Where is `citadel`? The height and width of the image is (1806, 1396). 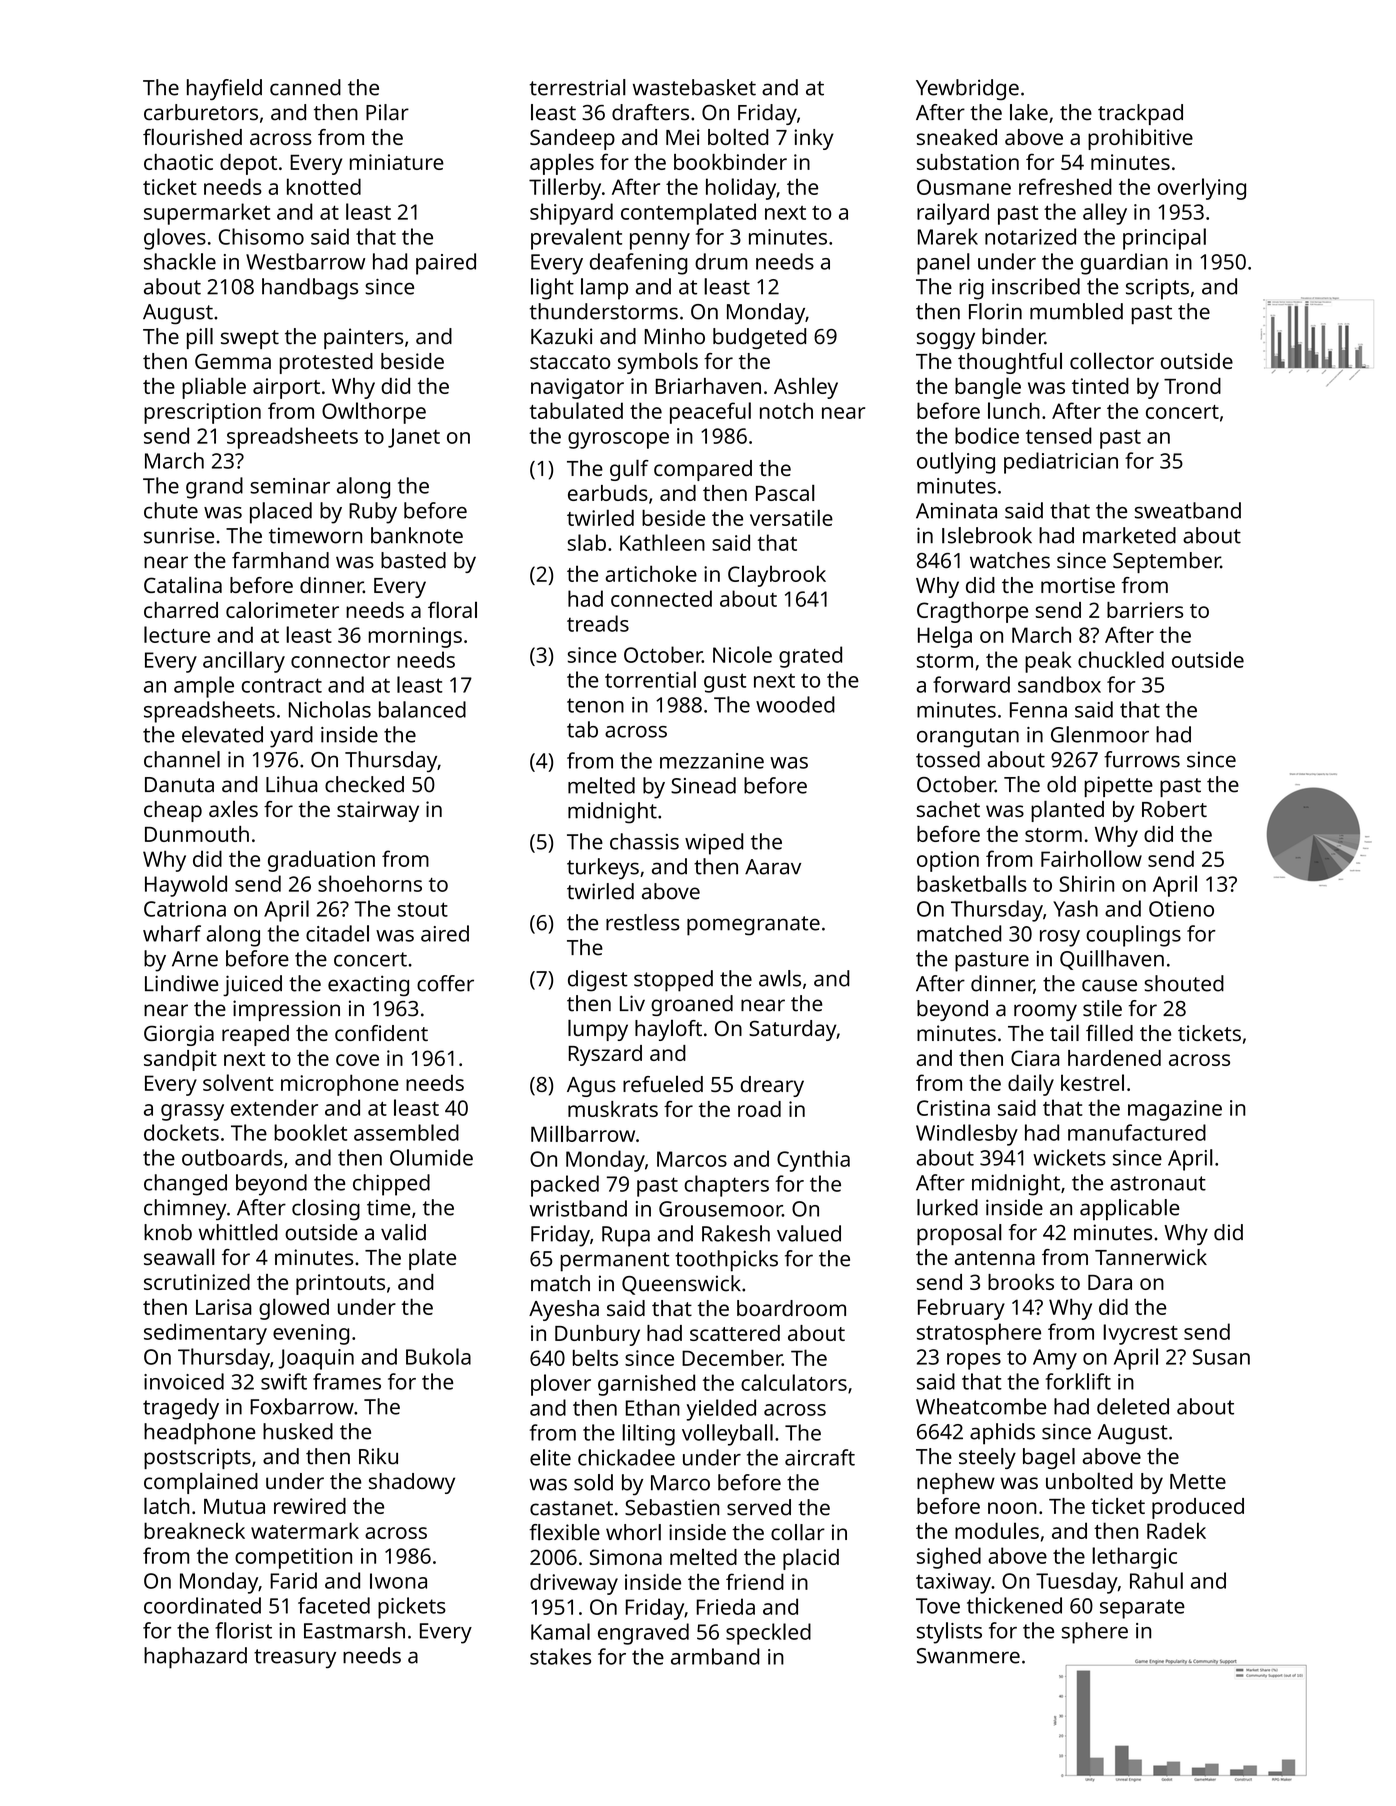
citadel is located at coordinates (337, 933).
